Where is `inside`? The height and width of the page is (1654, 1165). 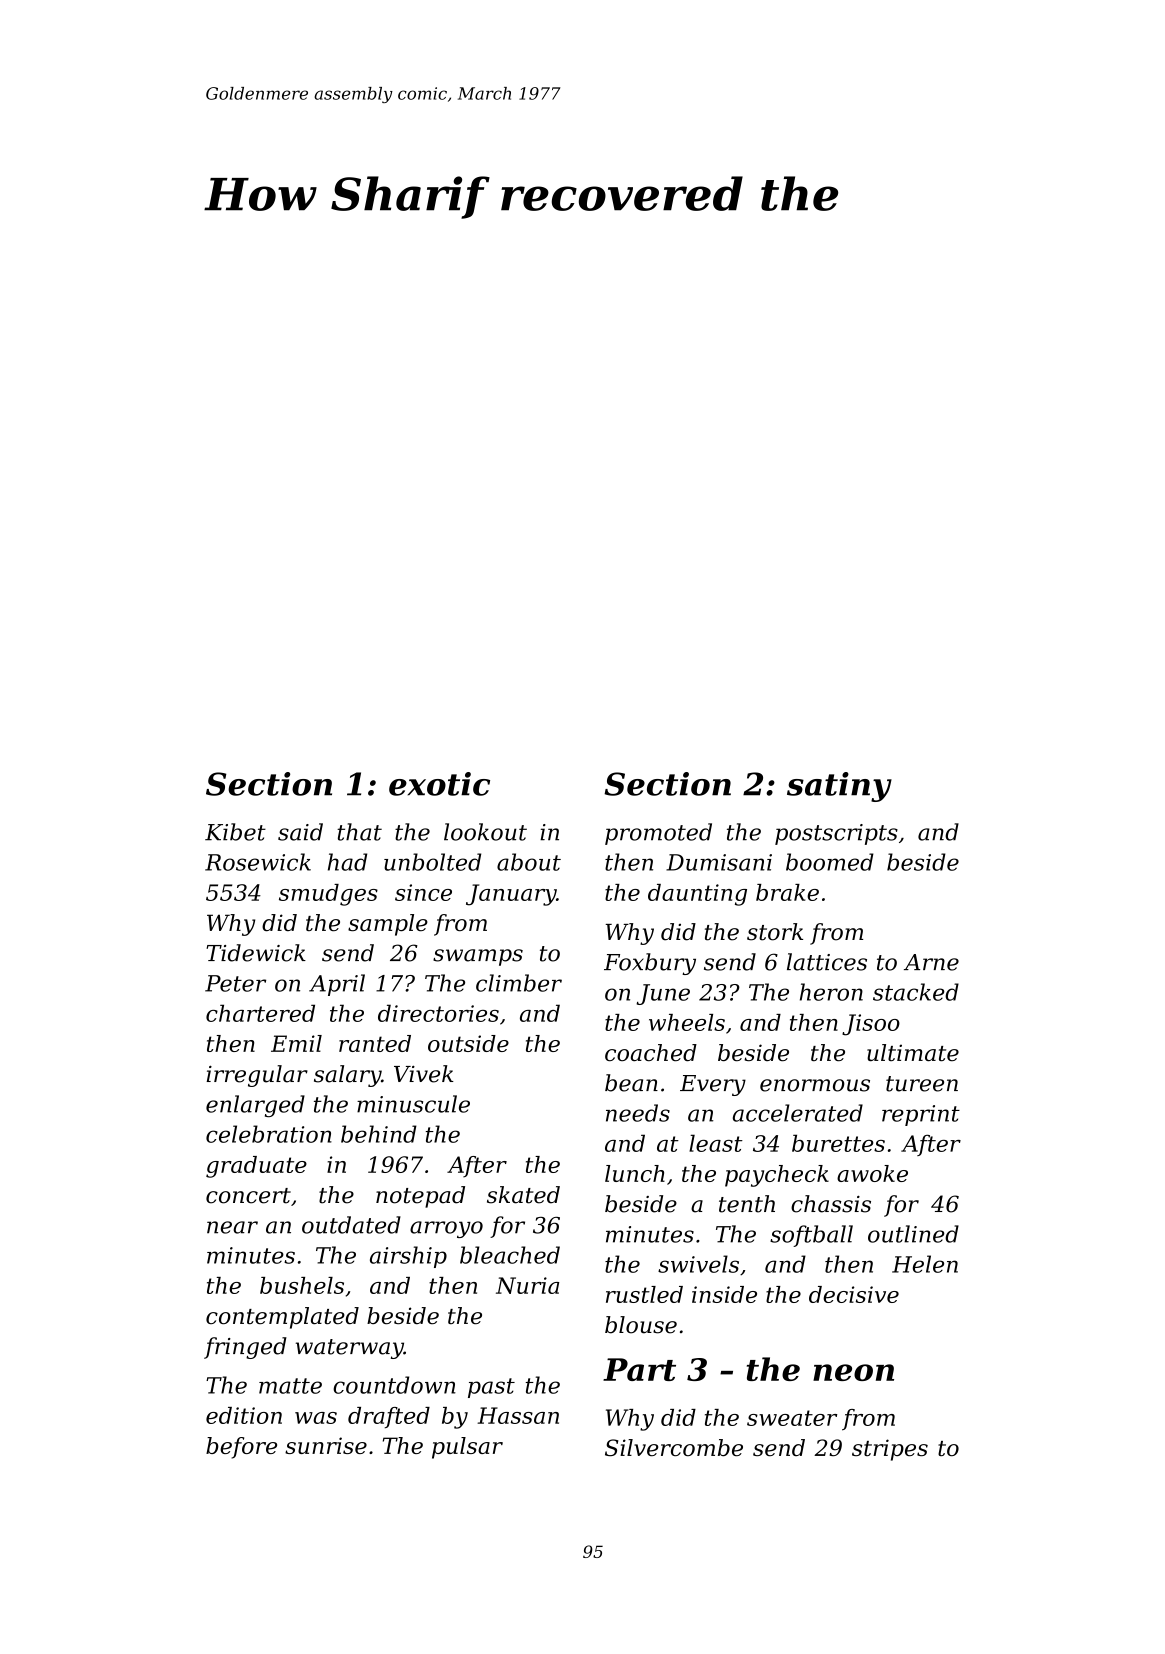
inside is located at coordinates (724, 1294).
